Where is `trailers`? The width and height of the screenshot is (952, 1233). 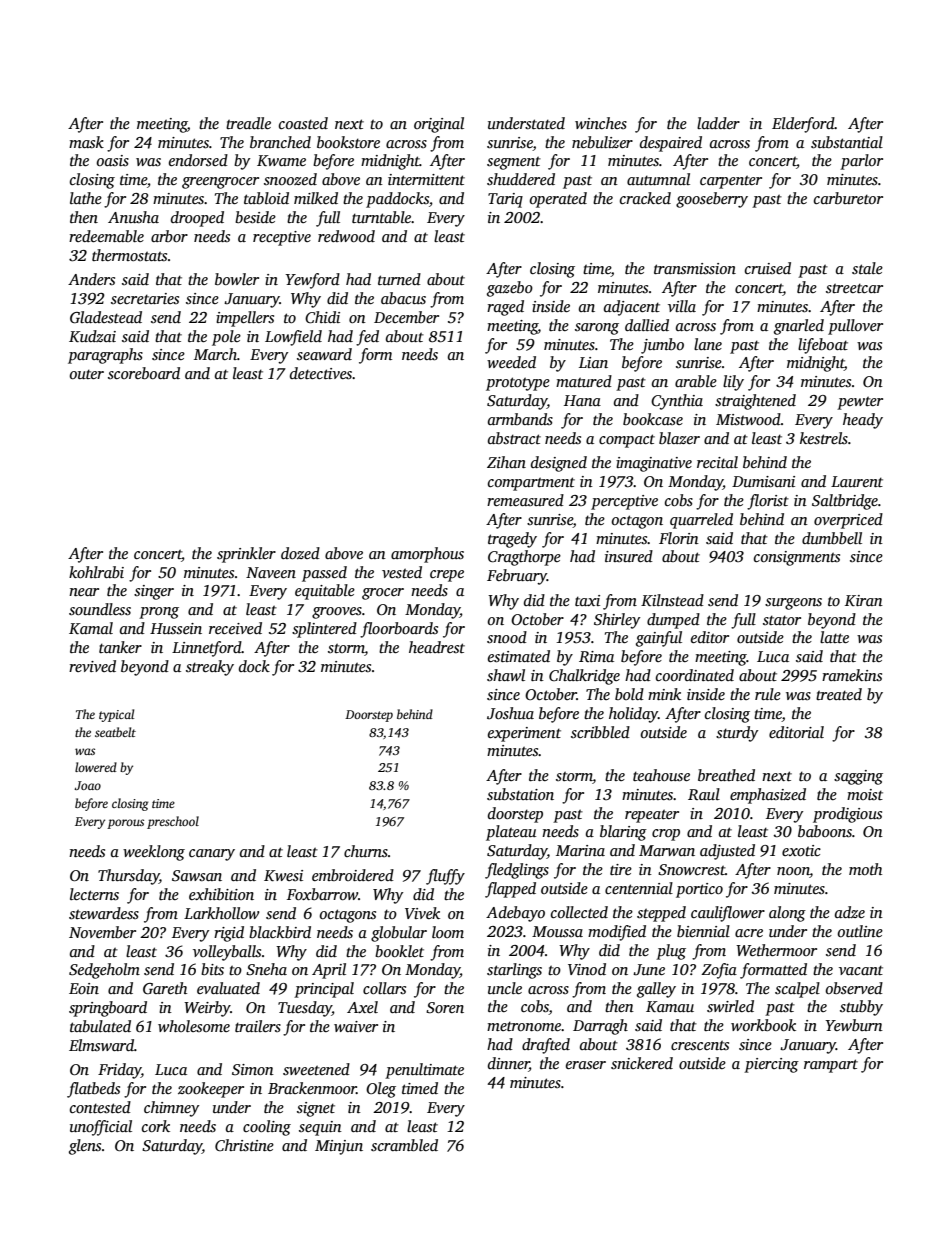 trailers is located at coordinates (258, 1026).
